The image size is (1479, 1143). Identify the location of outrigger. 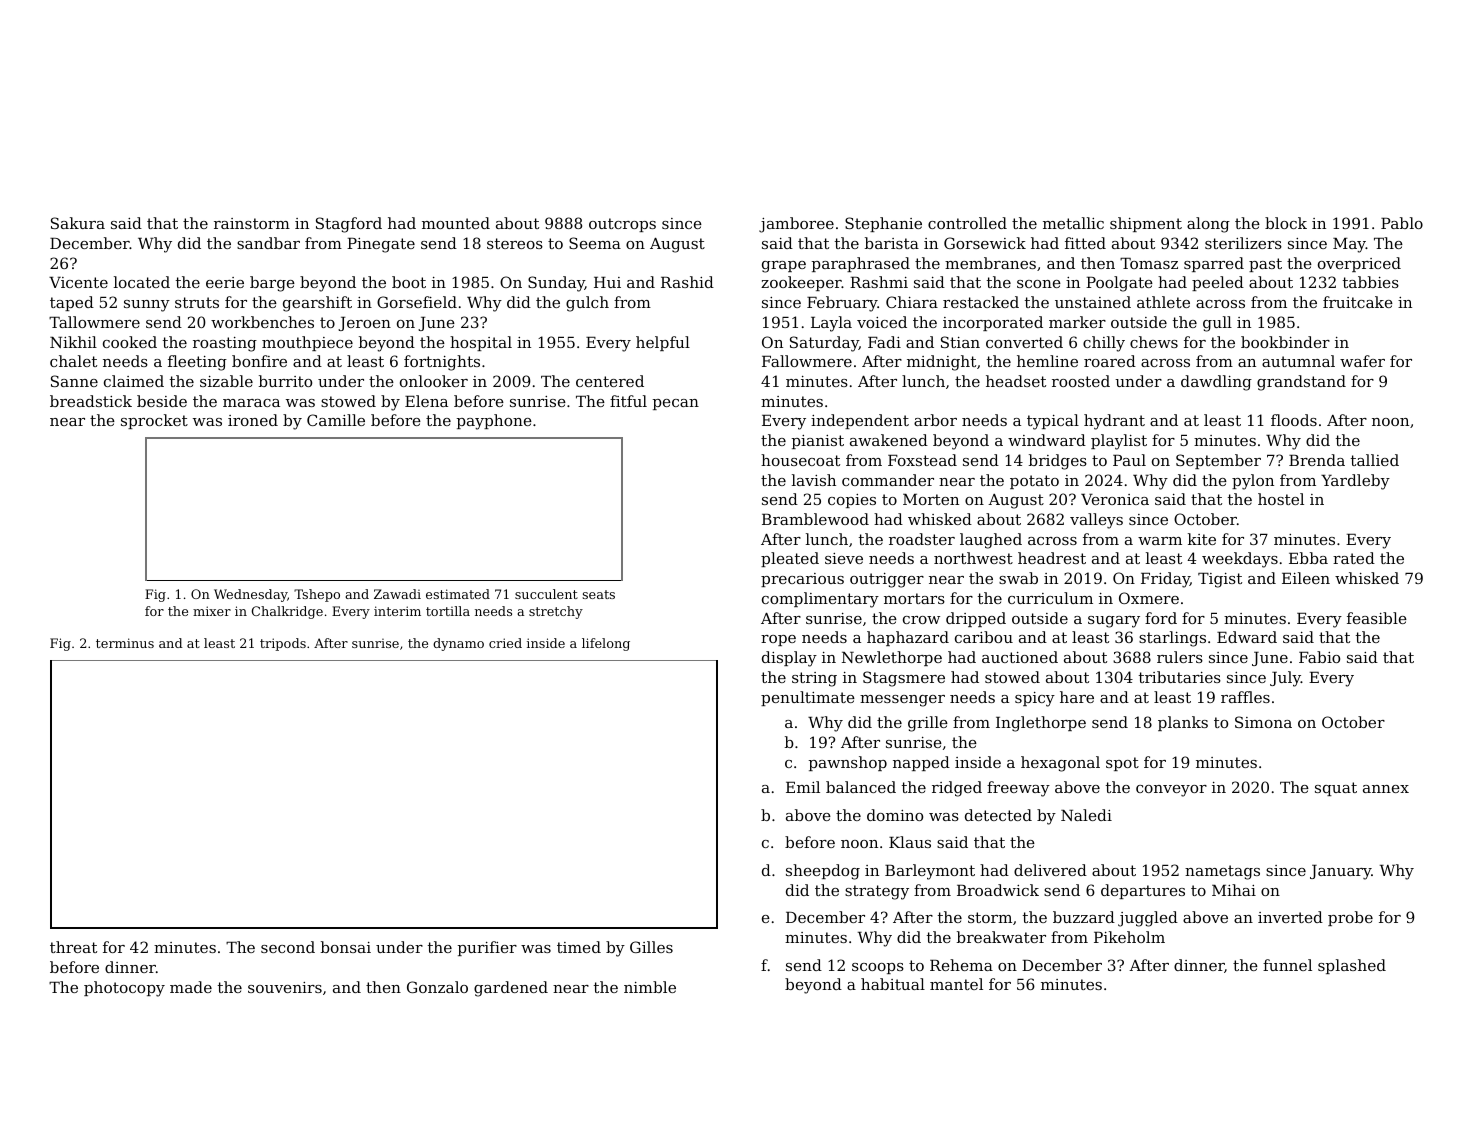
(887, 580).
